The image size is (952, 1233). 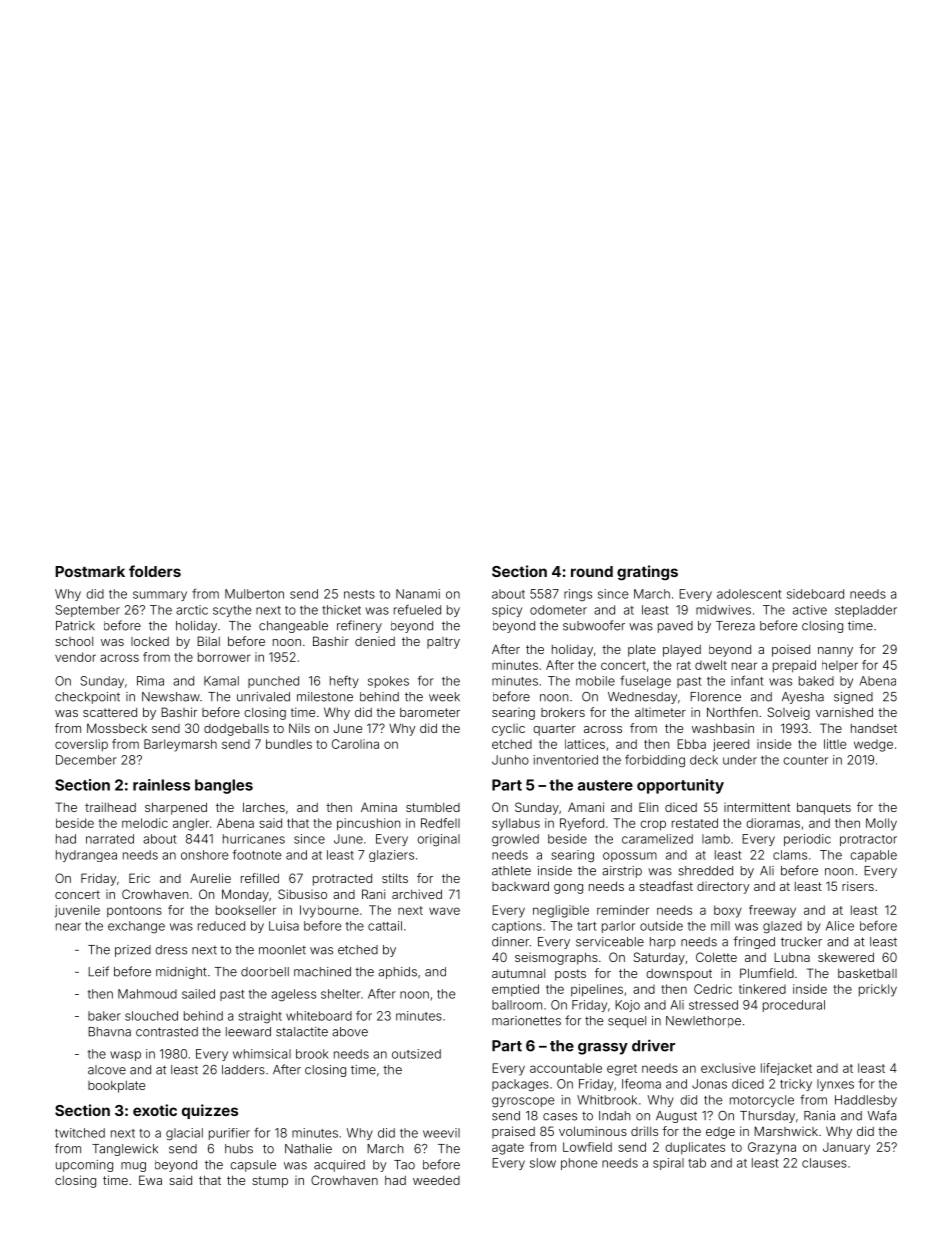 What do you see at coordinates (782, 927) in the page?
I see `glazed` at bounding box center [782, 927].
